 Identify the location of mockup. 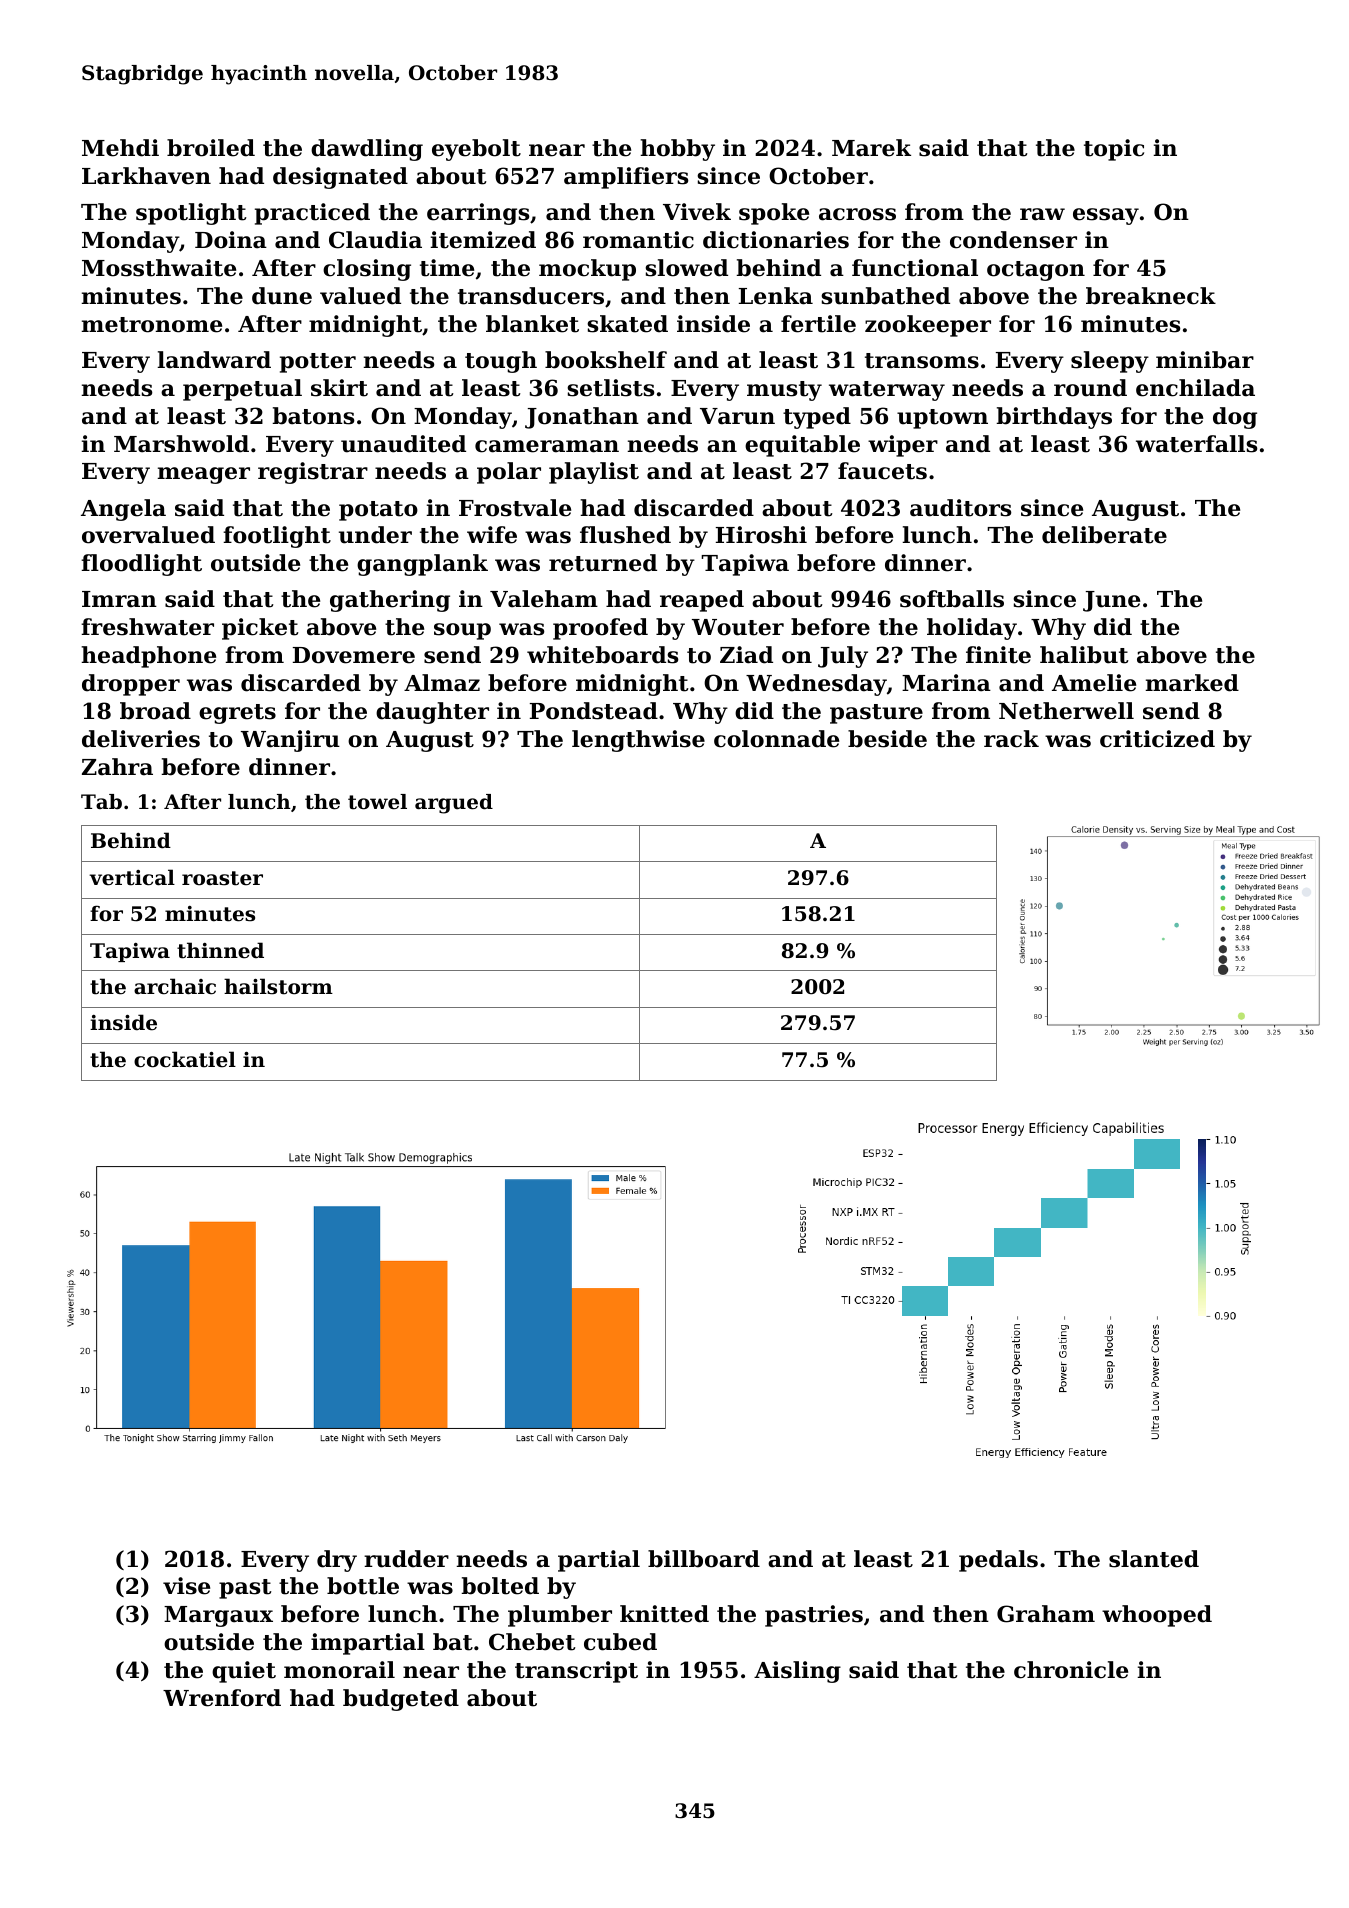
(587, 270).
